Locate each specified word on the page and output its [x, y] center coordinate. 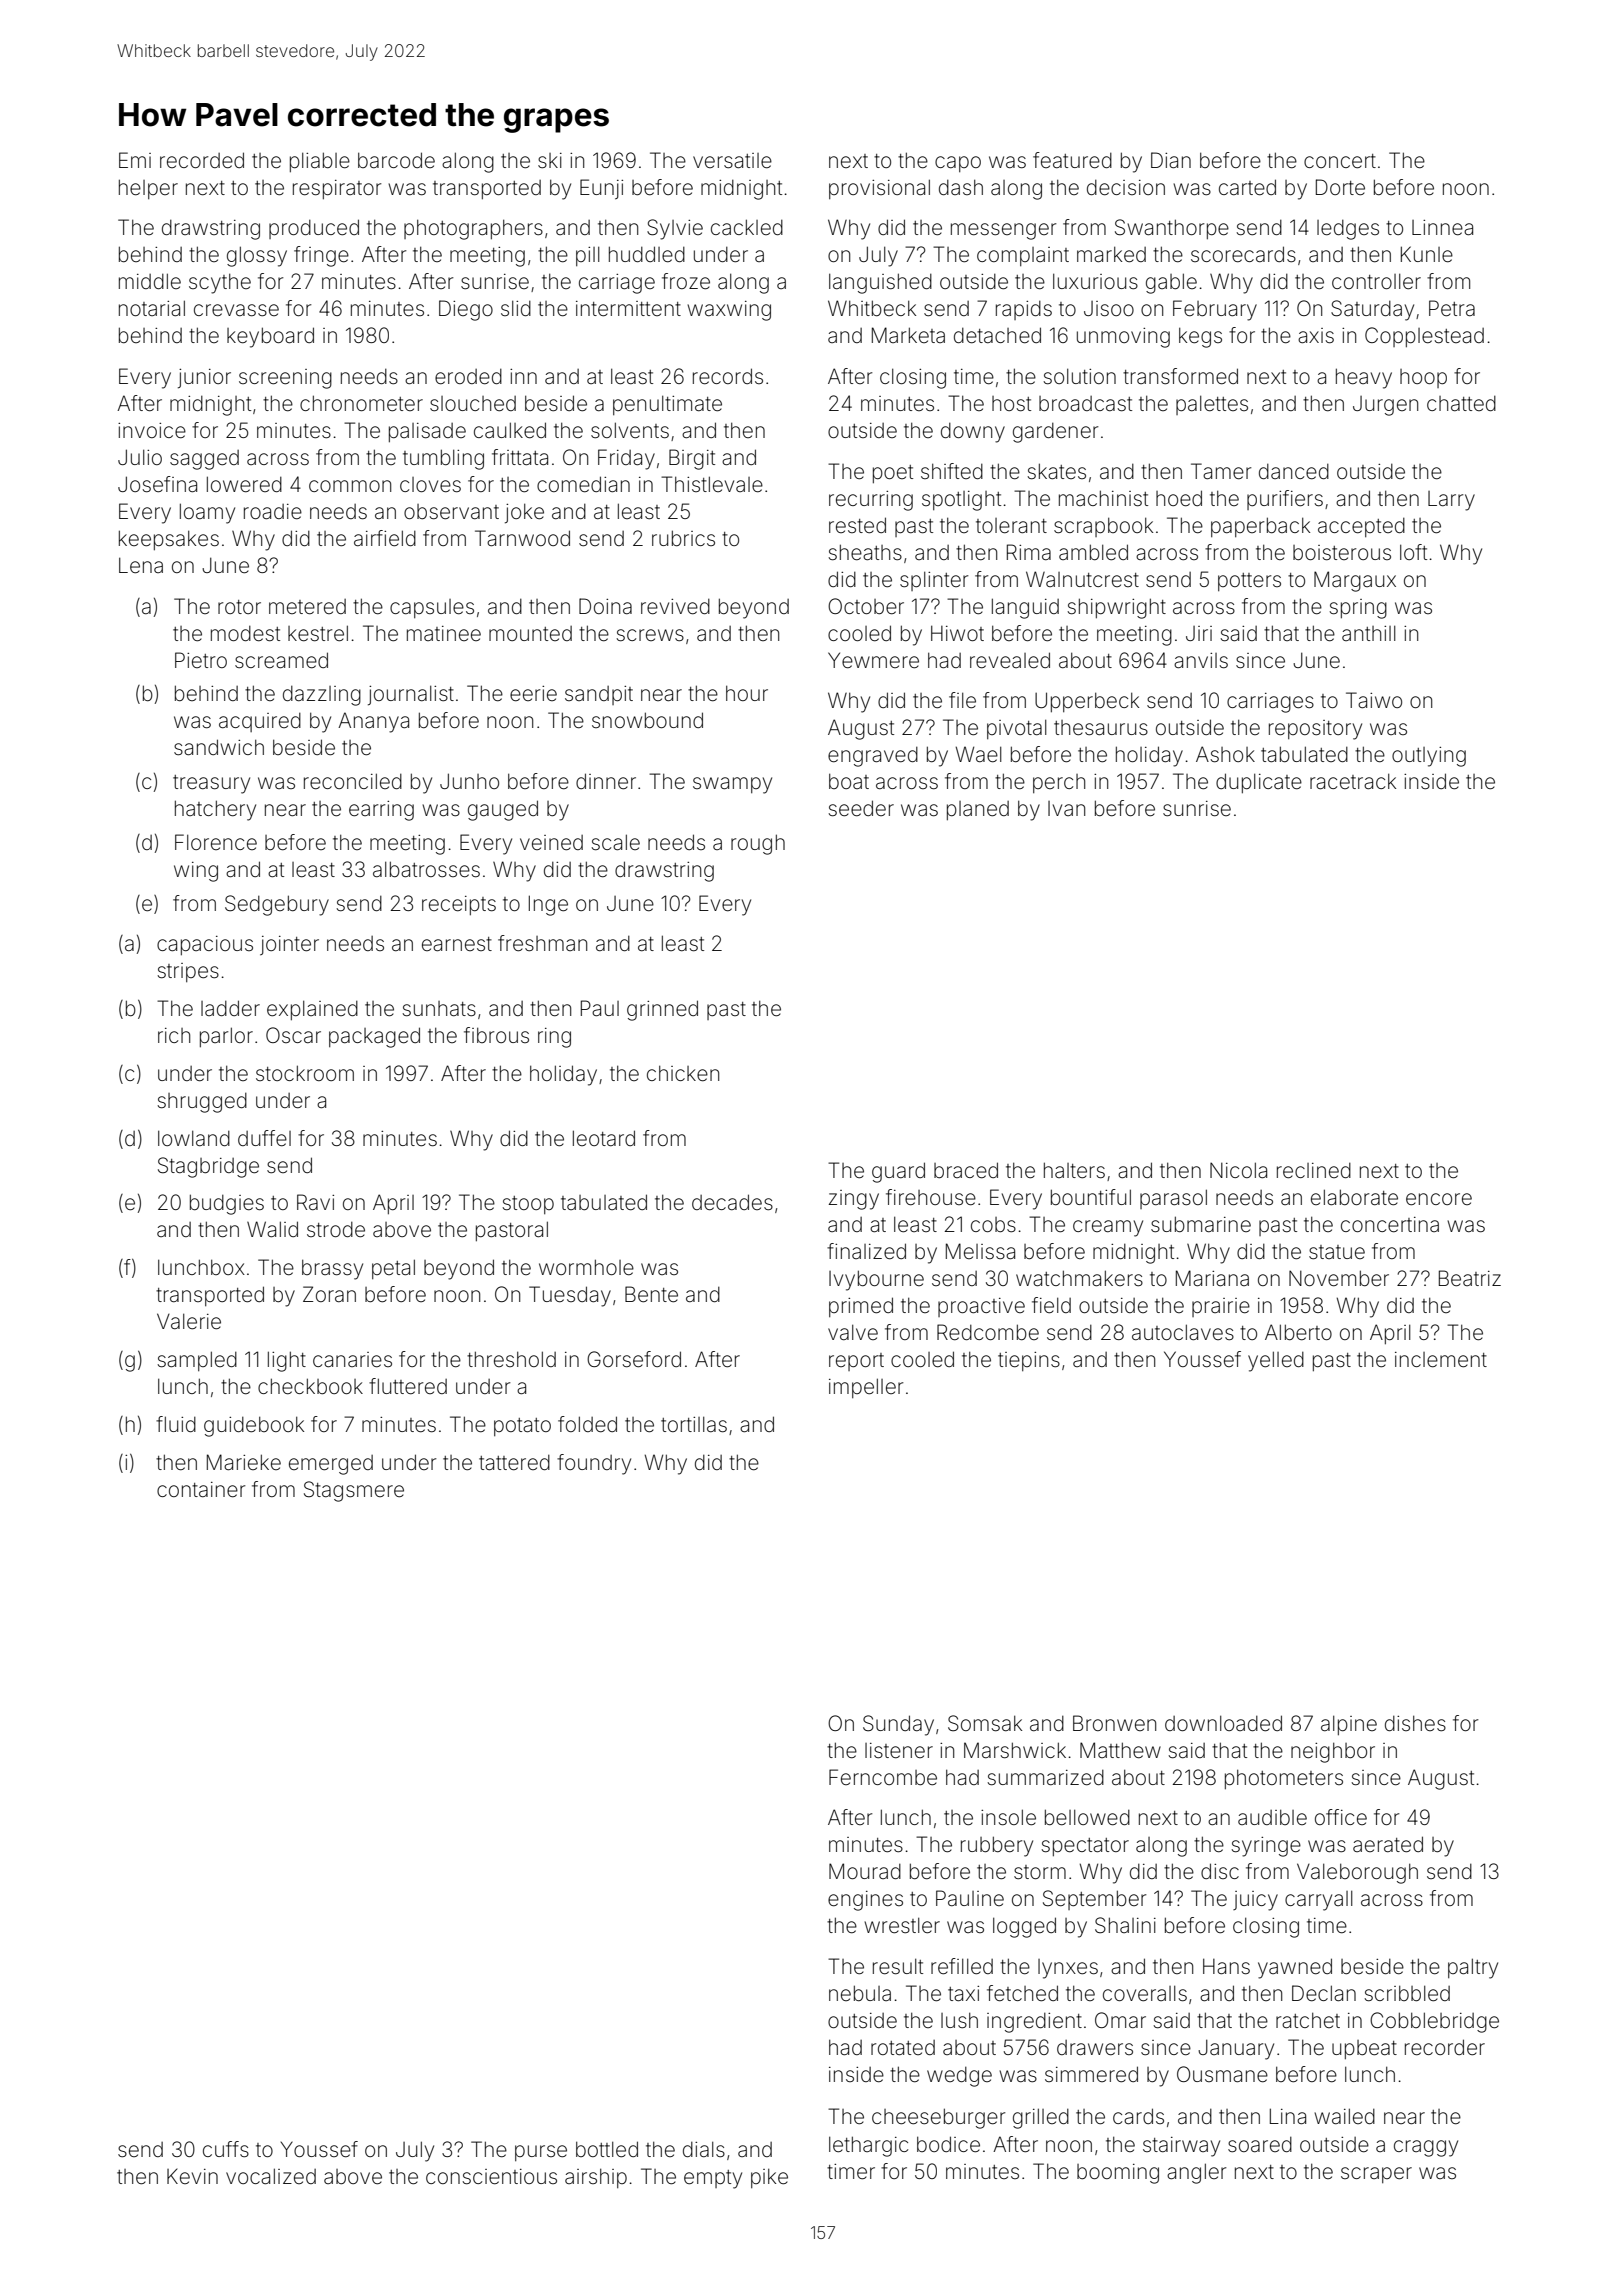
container [201, 1490]
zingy [854, 1200]
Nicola [1238, 1170]
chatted [1461, 403]
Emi [135, 160]
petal [393, 1269]
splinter [934, 581]
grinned [662, 1010]
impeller [866, 1388]
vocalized [271, 2176]
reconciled [353, 781]
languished [880, 283]
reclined [1314, 1171]
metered [307, 607]
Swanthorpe [1172, 229]
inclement [1441, 1360]
